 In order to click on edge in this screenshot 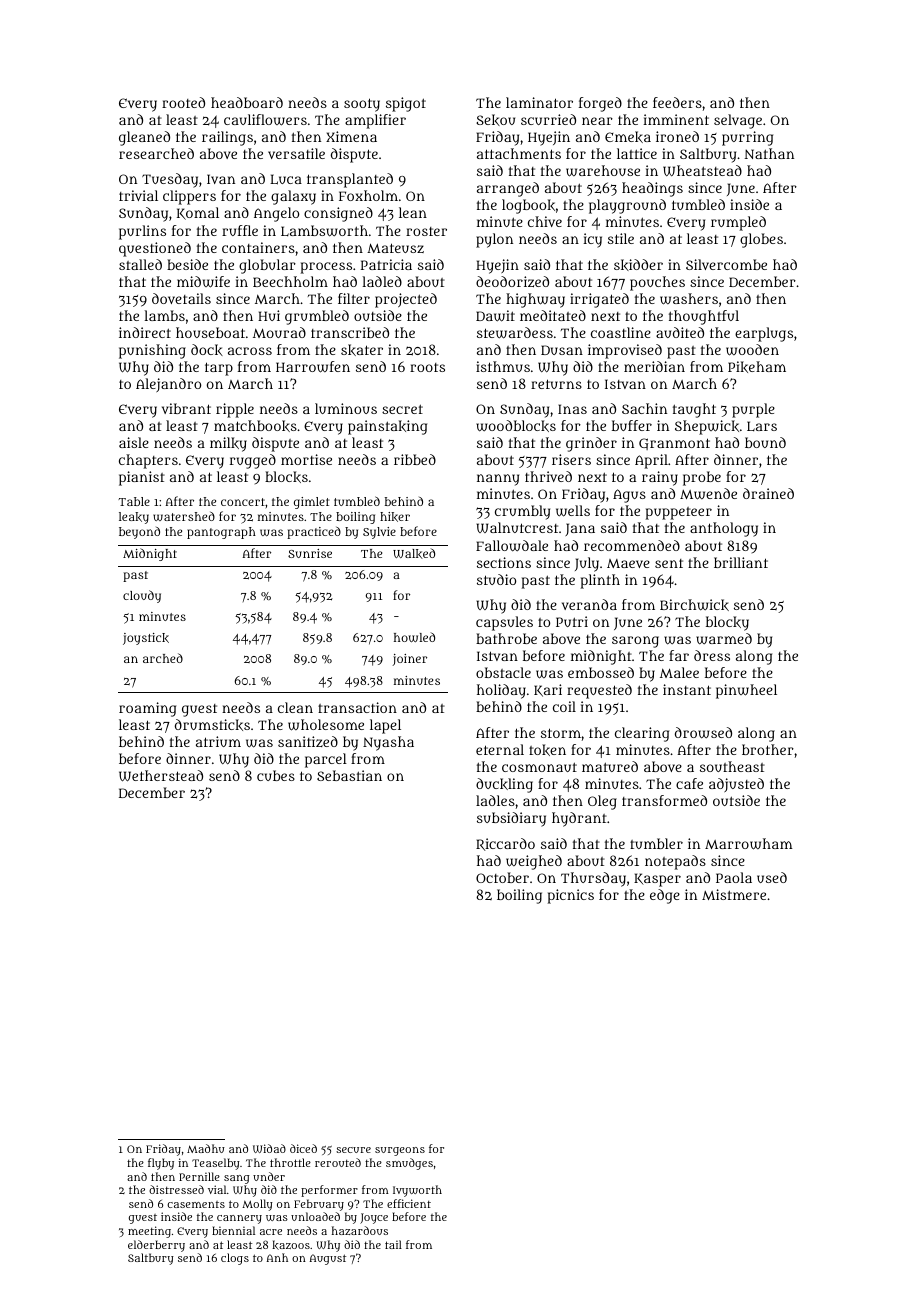, I will do `click(665, 896)`.
